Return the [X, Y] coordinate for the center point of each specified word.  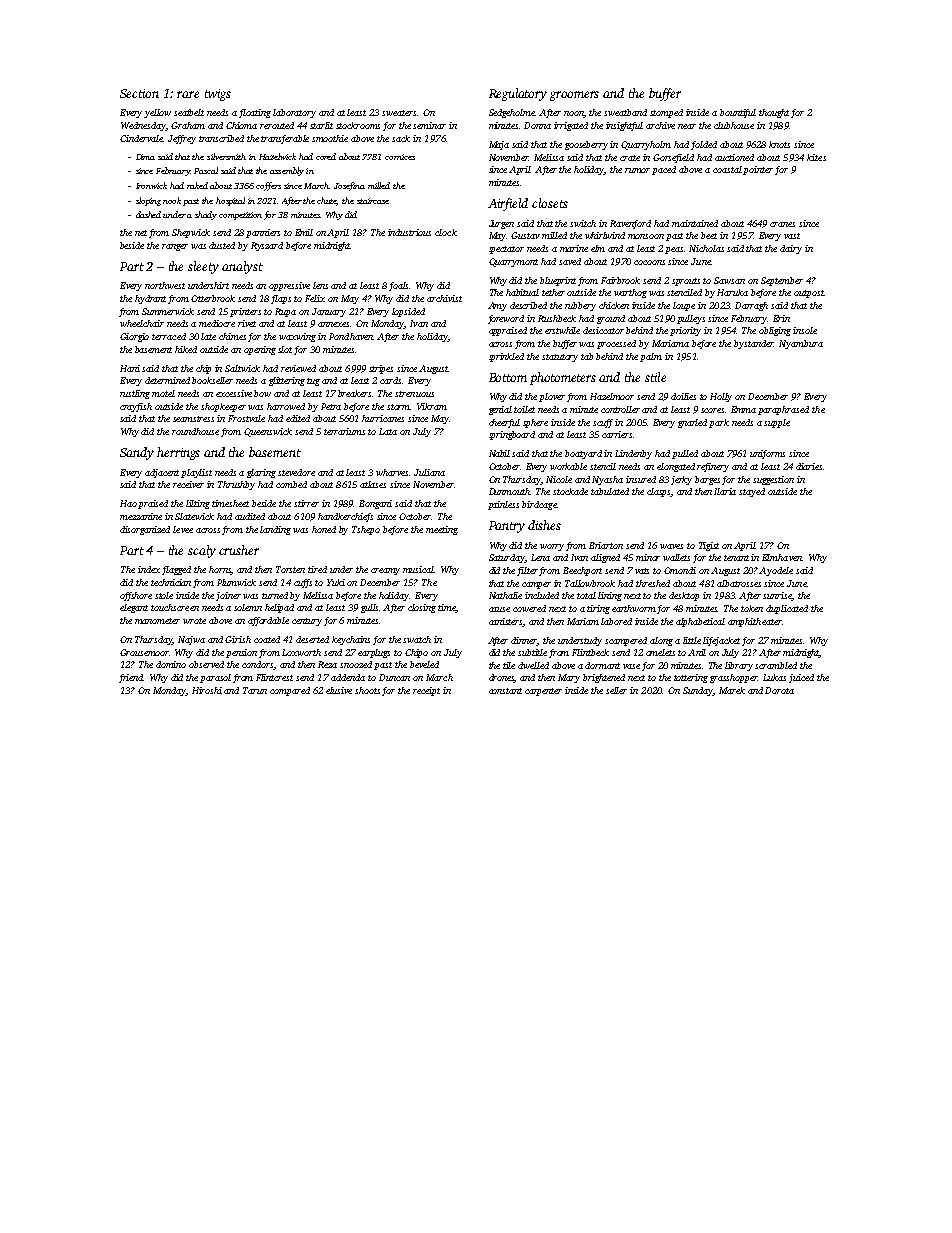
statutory [560, 358]
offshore [136, 596]
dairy [791, 249]
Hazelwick [277, 156]
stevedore [296, 472]
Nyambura [801, 344]
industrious [409, 232]
